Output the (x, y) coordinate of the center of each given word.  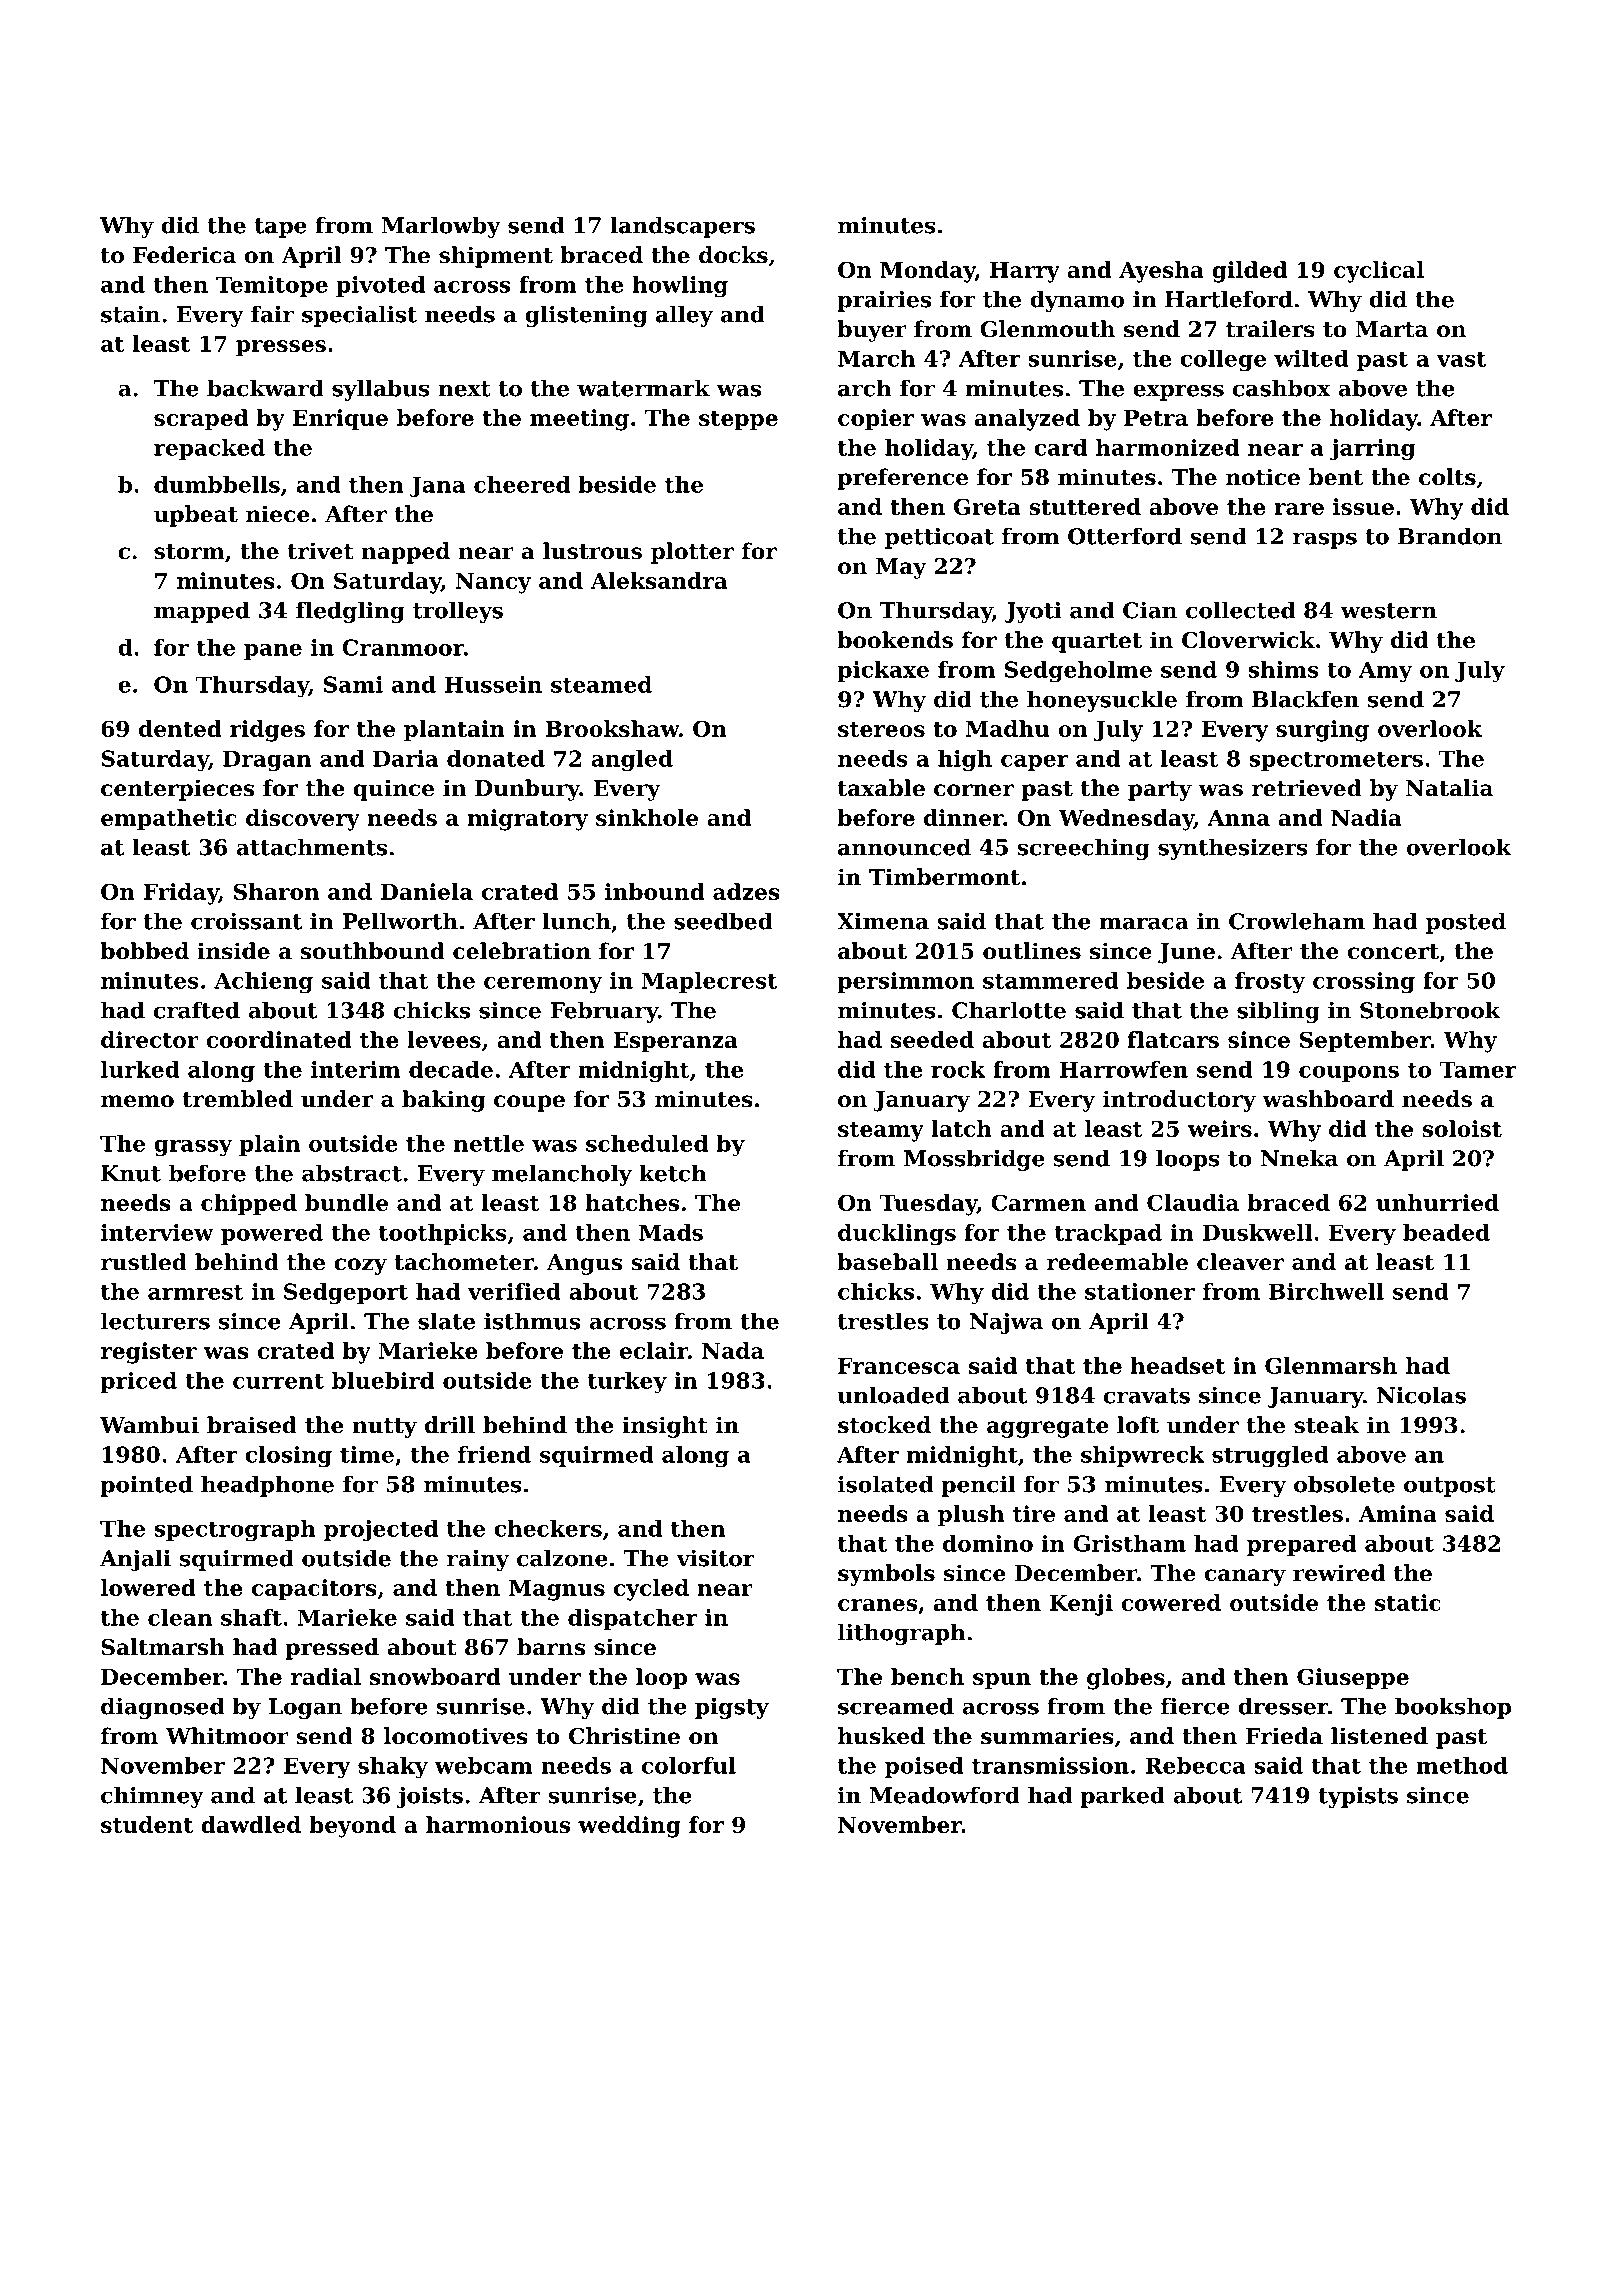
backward (265, 388)
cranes (877, 1605)
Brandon (1450, 536)
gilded (1249, 272)
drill (450, 1425)
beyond (352, 1827)
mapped (202, 612)
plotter (692, 553)
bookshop (1453, 1708)
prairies (884, 301)
